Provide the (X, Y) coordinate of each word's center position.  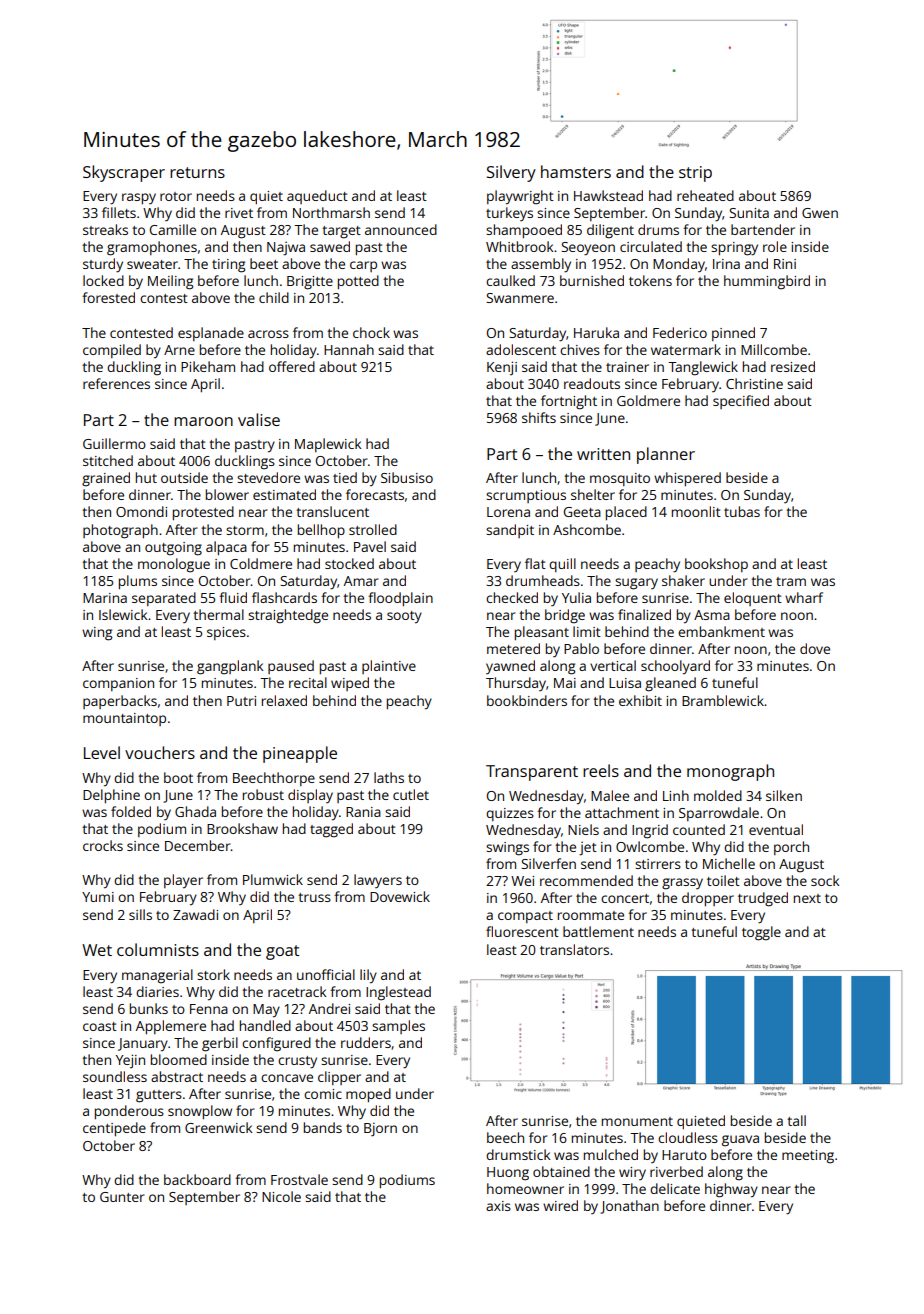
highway (731, 1190)
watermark (686, 349)
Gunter (122, 1197)
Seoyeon (588, 249)
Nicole (281, 1196)
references (116, 383)
